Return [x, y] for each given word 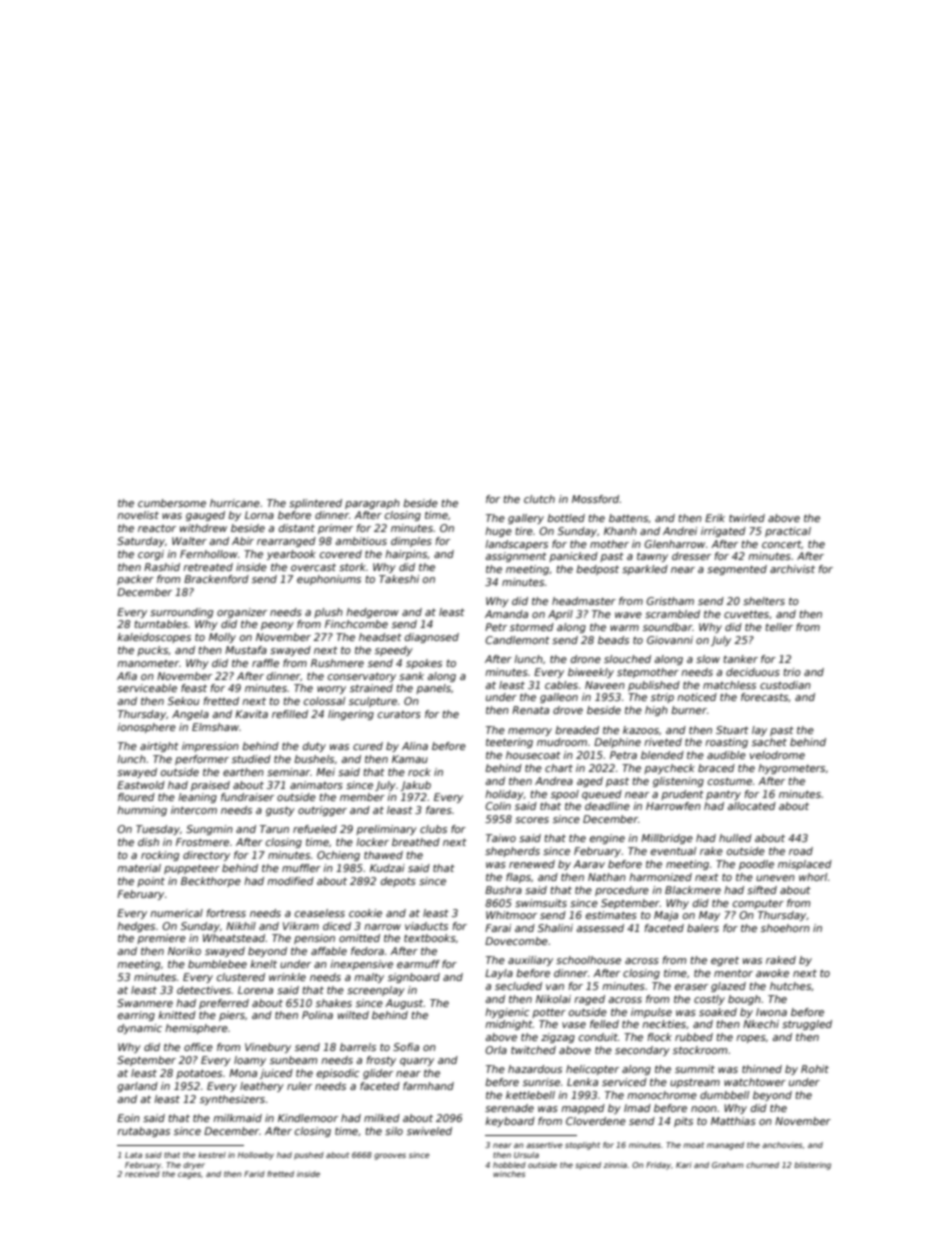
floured [136, 797]
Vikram [301, 926]
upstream [695, 1083]
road [801, 851]
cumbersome [172, 503]
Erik [715, 518]
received [142, 1174]
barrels [358, 1047]
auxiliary [530, 961]
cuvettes [746, 614]
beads [613, 640]
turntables [161, 624]
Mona [243, 1073]
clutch [539, 499]
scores [532, 820]
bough [744, 1000]
